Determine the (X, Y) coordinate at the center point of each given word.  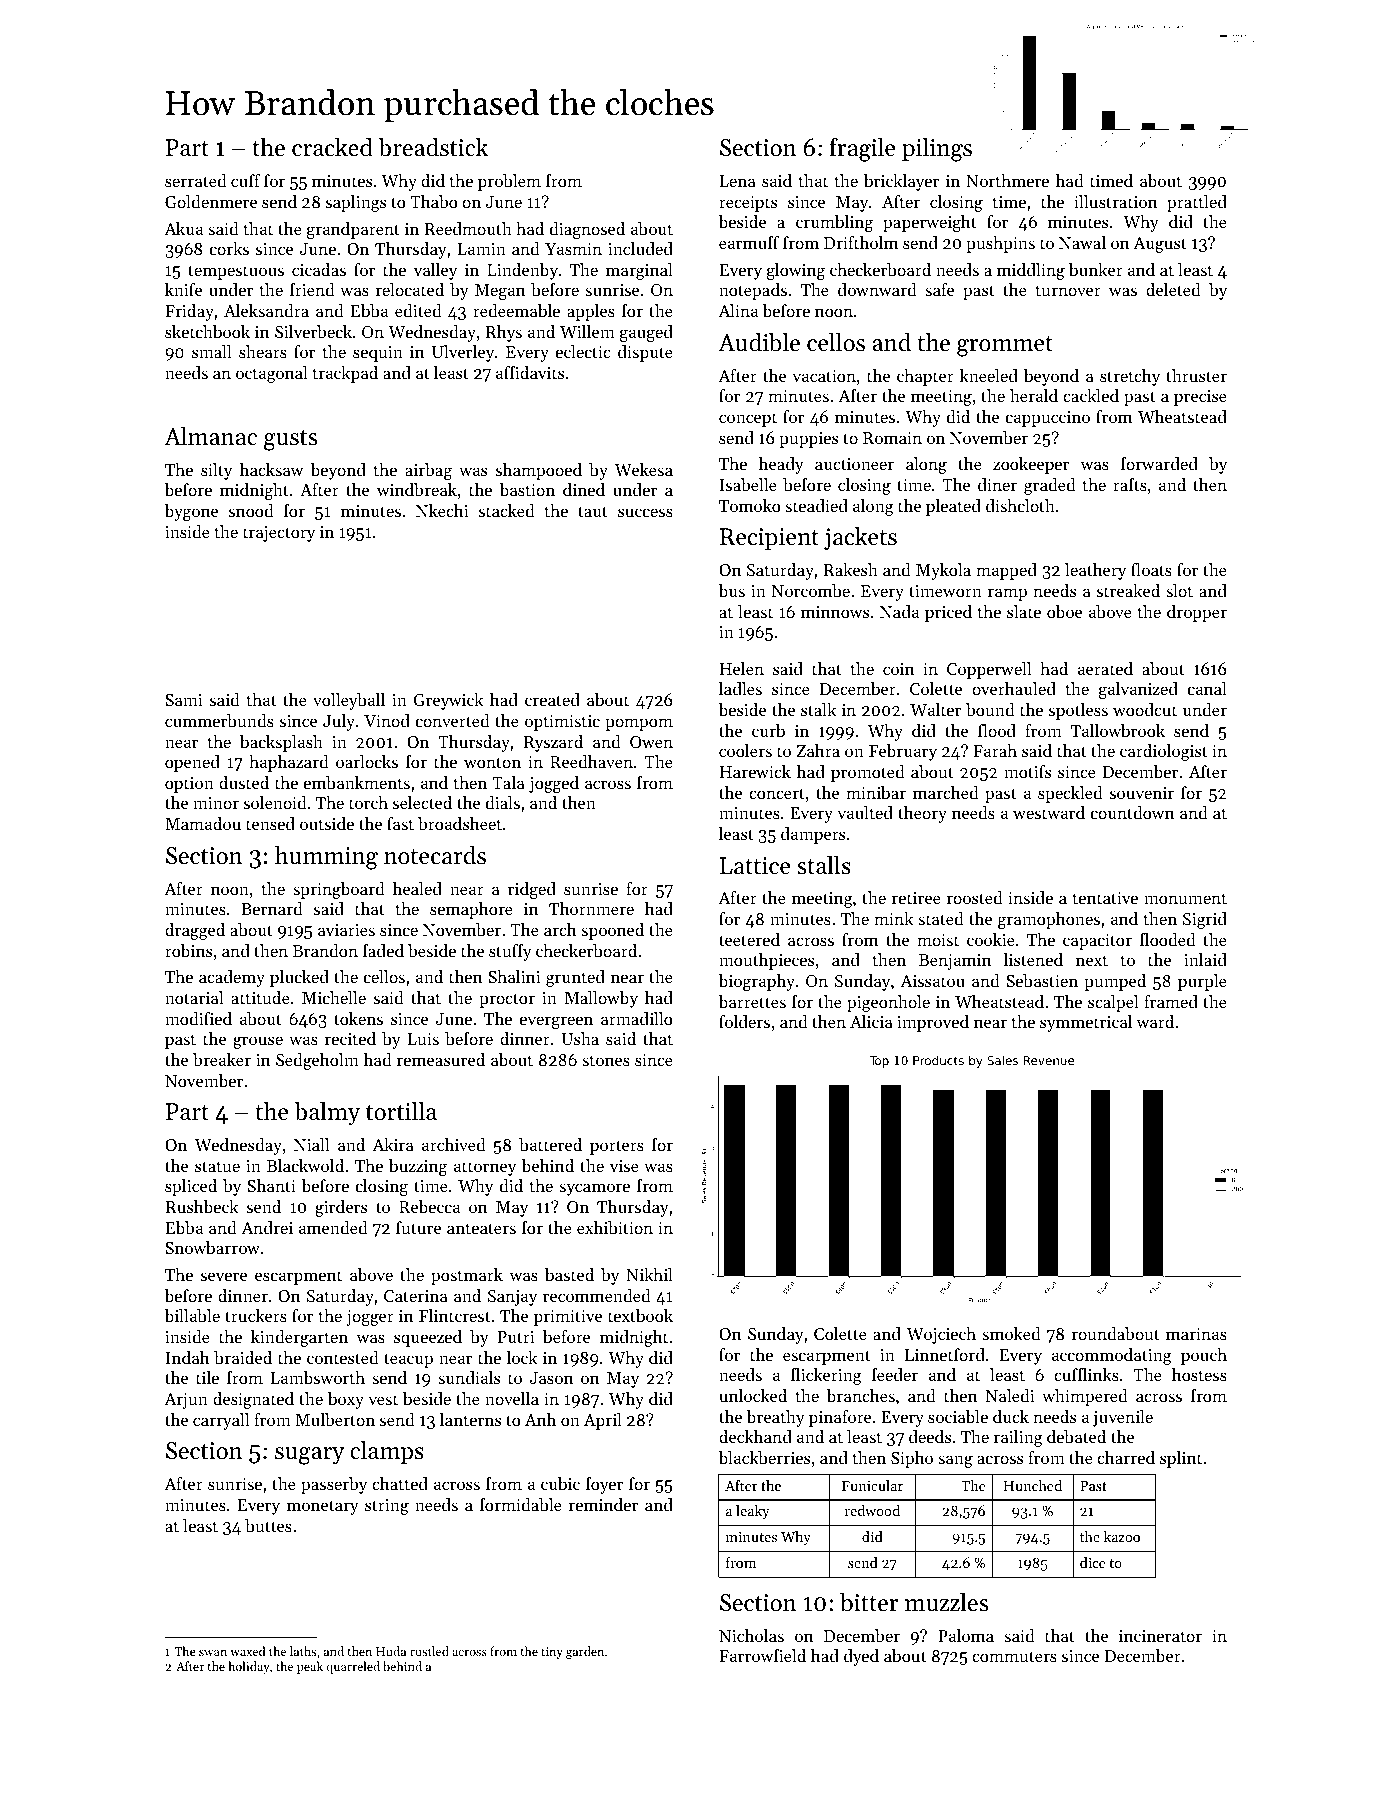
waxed (247, 1651)
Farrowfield (762, 1655)
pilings (937, 150)
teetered (749, 939)
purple (1202, 982)
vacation (824, 376)
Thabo (434, 201)
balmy (327, 1113)
